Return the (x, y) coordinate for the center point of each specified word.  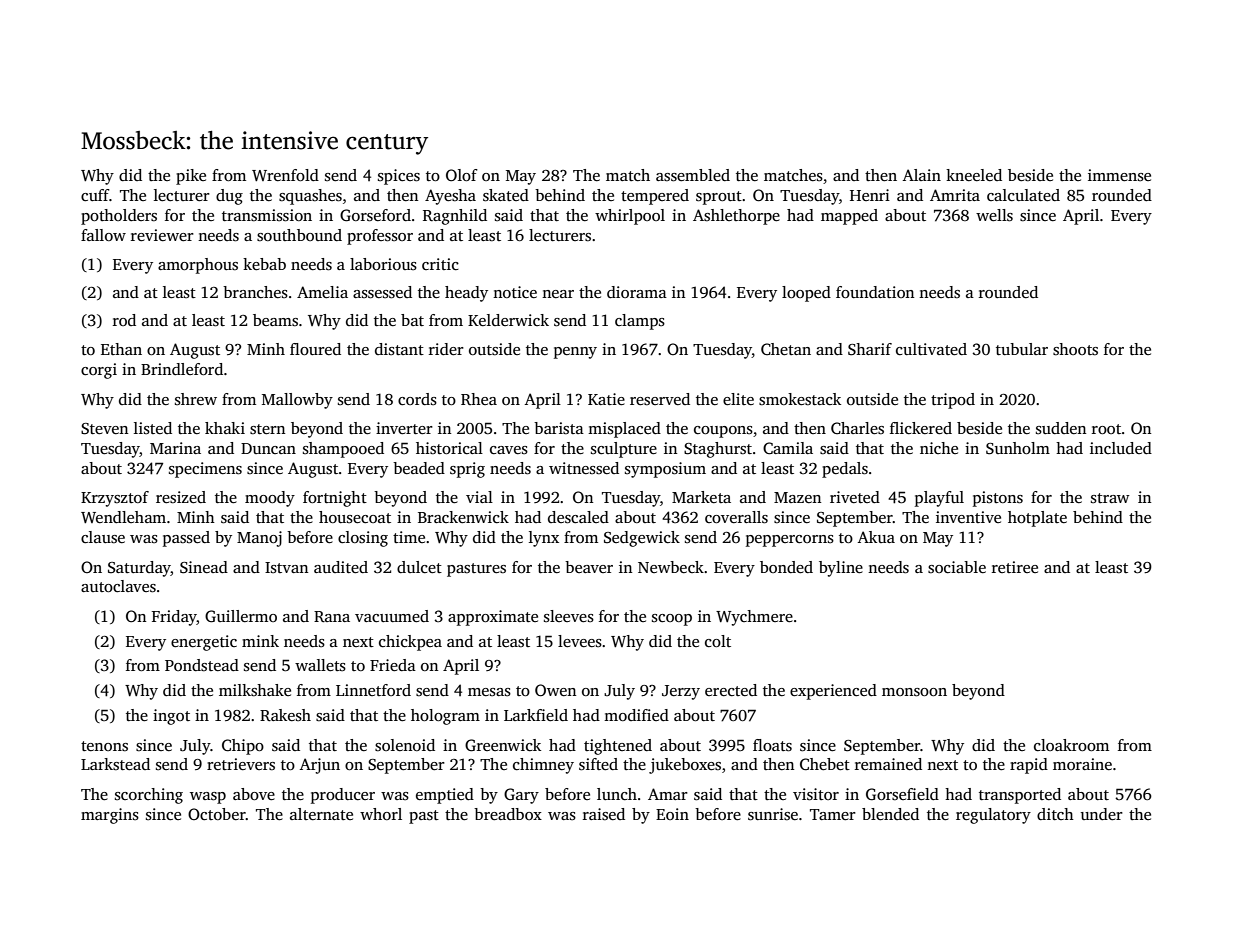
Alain (922, 175)
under (1102, 814)
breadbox (508, 814)
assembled (693, 175)
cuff (95, 195)
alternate (321, 814)
